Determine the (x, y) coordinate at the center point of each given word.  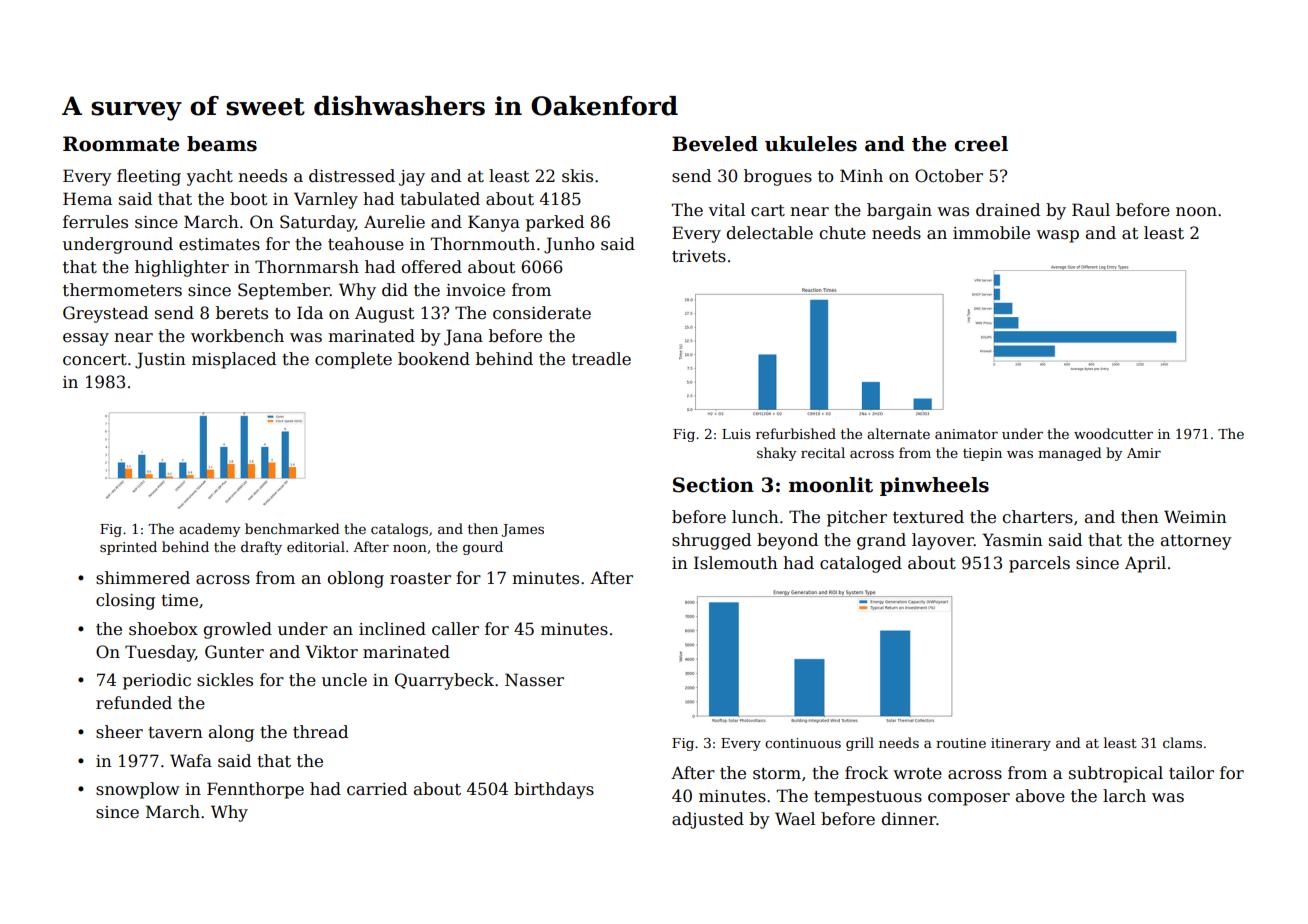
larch (1124, 796)
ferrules (95, 222)
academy (209, 530)
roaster (420, 579)
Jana (463, 337)
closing (125, 601)
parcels (1039, 564)
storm (777, 774)
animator (966, 434)
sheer (119, 732)
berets (242, 313)
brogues (778, 177)
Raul (1091, 210)
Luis (736, 434)
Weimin (1195, 517)
